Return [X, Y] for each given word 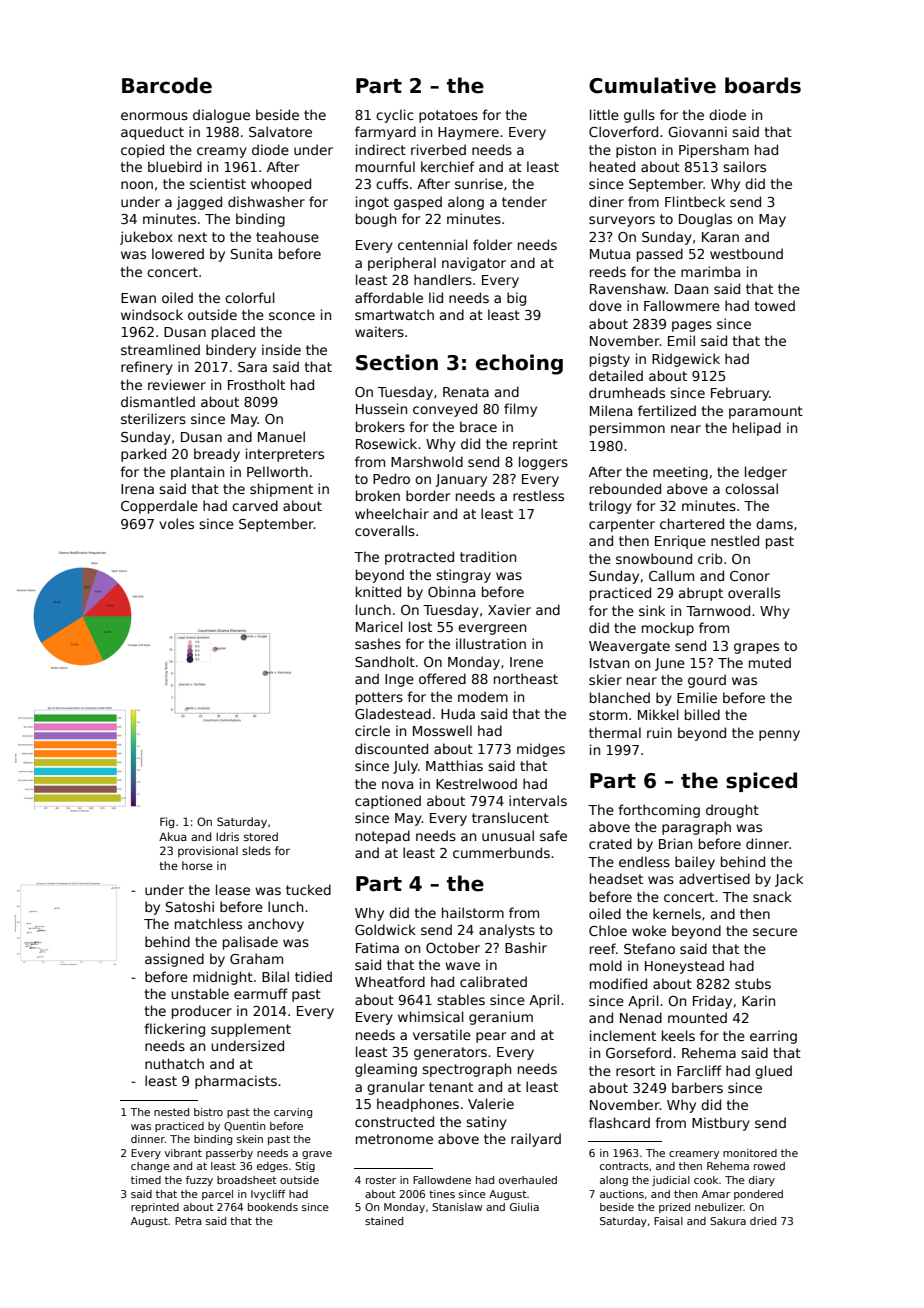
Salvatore [280, 131]
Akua [173, 836]
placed [233, 333]
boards [763, 85]
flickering [174, 1030]
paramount [766, 412]
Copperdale [159, 507]
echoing [519, 364]
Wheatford [390, 981]
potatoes [448, 116]
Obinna [451, 591]
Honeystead [684, 967]
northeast [526, 678]
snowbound [654, 558]
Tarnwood [718, 610]
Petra [188, 1221]
